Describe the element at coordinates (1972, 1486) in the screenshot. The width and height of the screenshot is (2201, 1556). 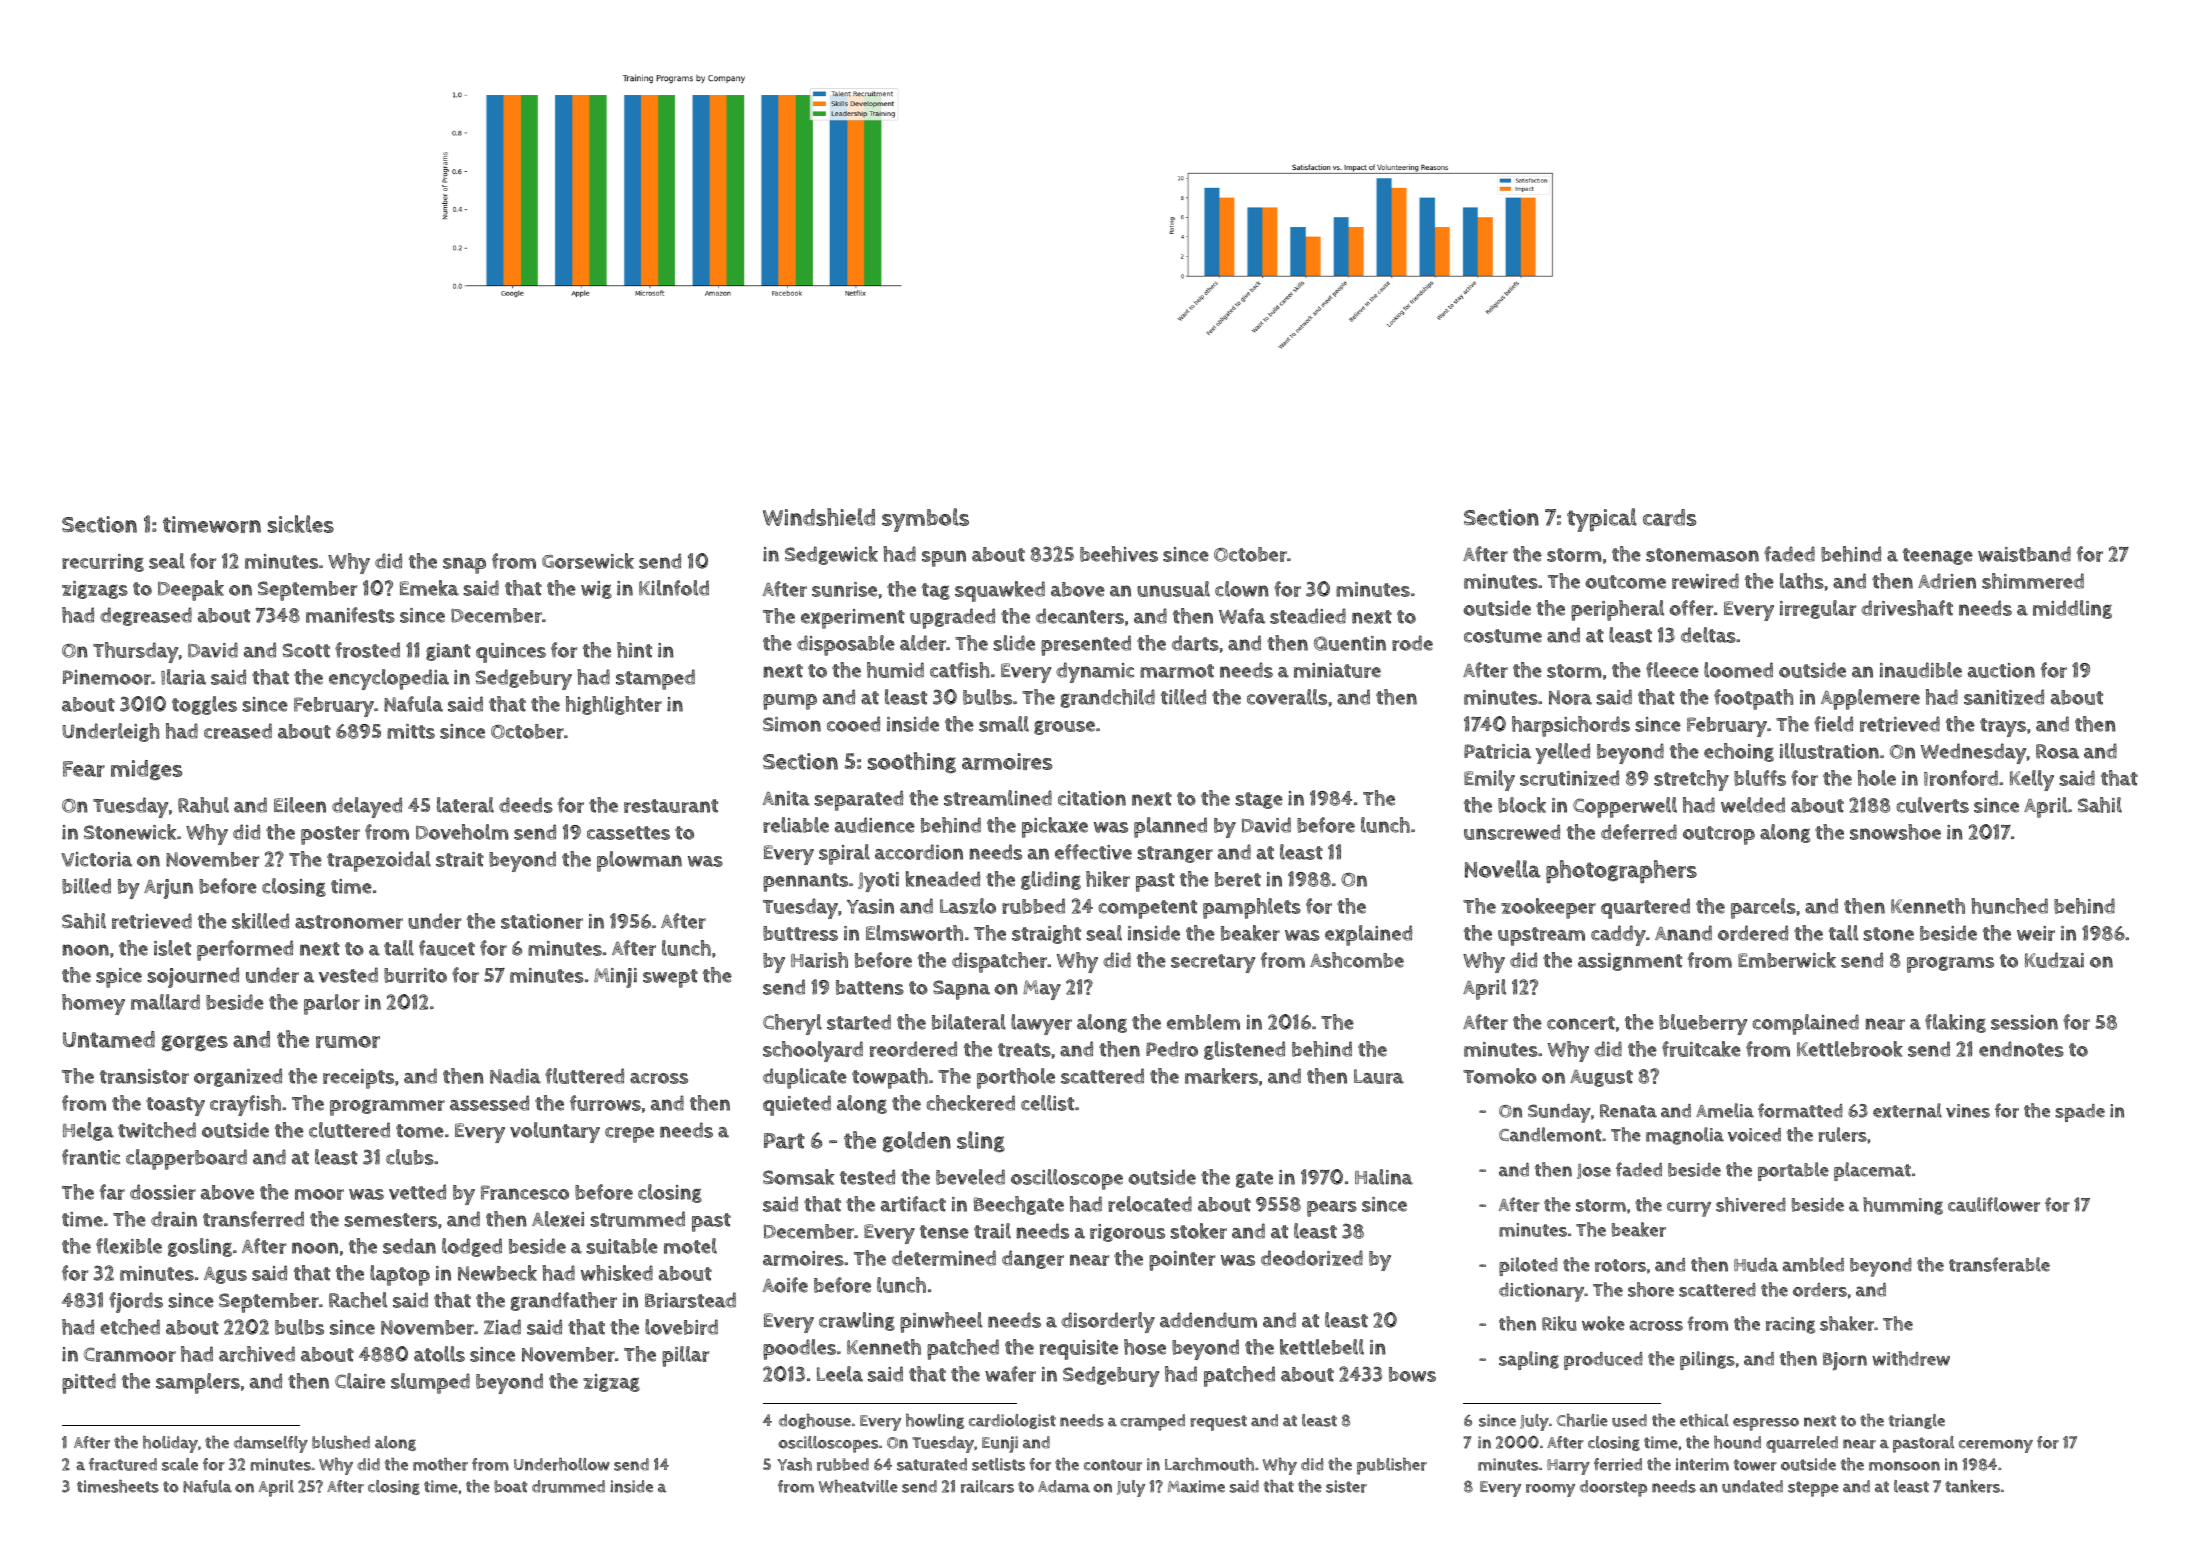
I see `tankers` at that location.
